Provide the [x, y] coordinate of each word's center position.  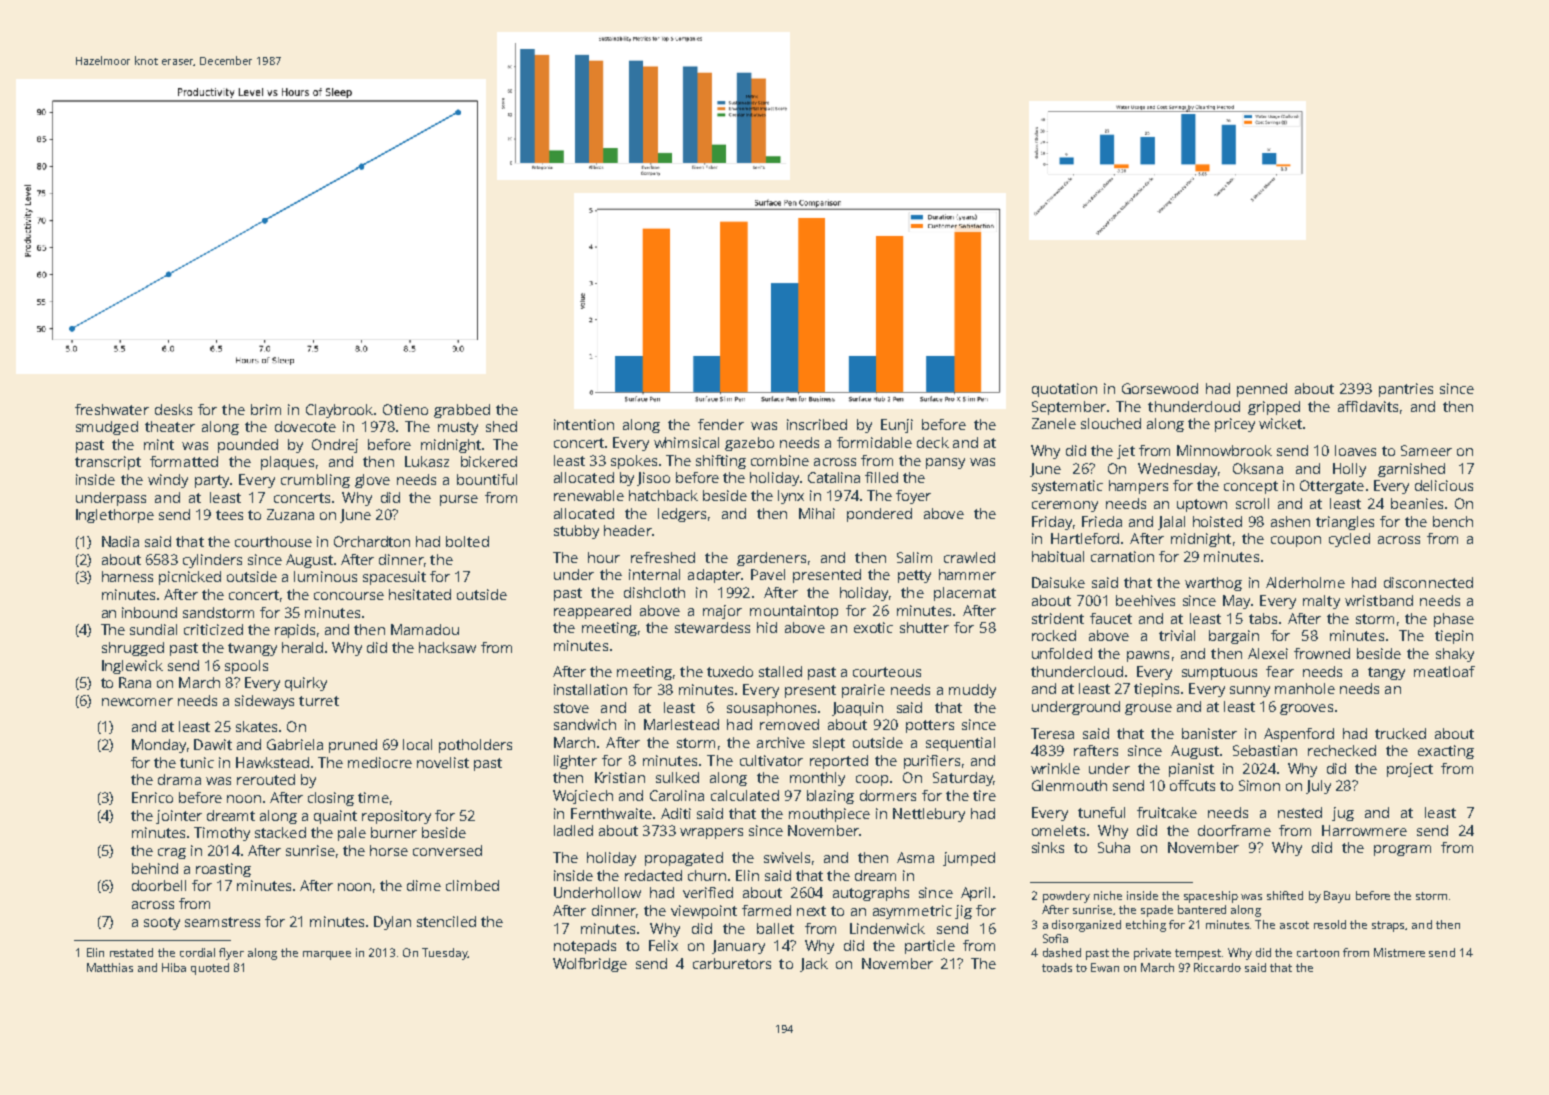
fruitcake [1167, 812]
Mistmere [1399, 952]
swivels [787, 857]
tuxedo [730, 671]
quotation [1064, 390]
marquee [327, 955]
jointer [179, 817]
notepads [585, 947]
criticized [213, 629]
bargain [1234, 637]
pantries [1406, 390]
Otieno [405, 409]
